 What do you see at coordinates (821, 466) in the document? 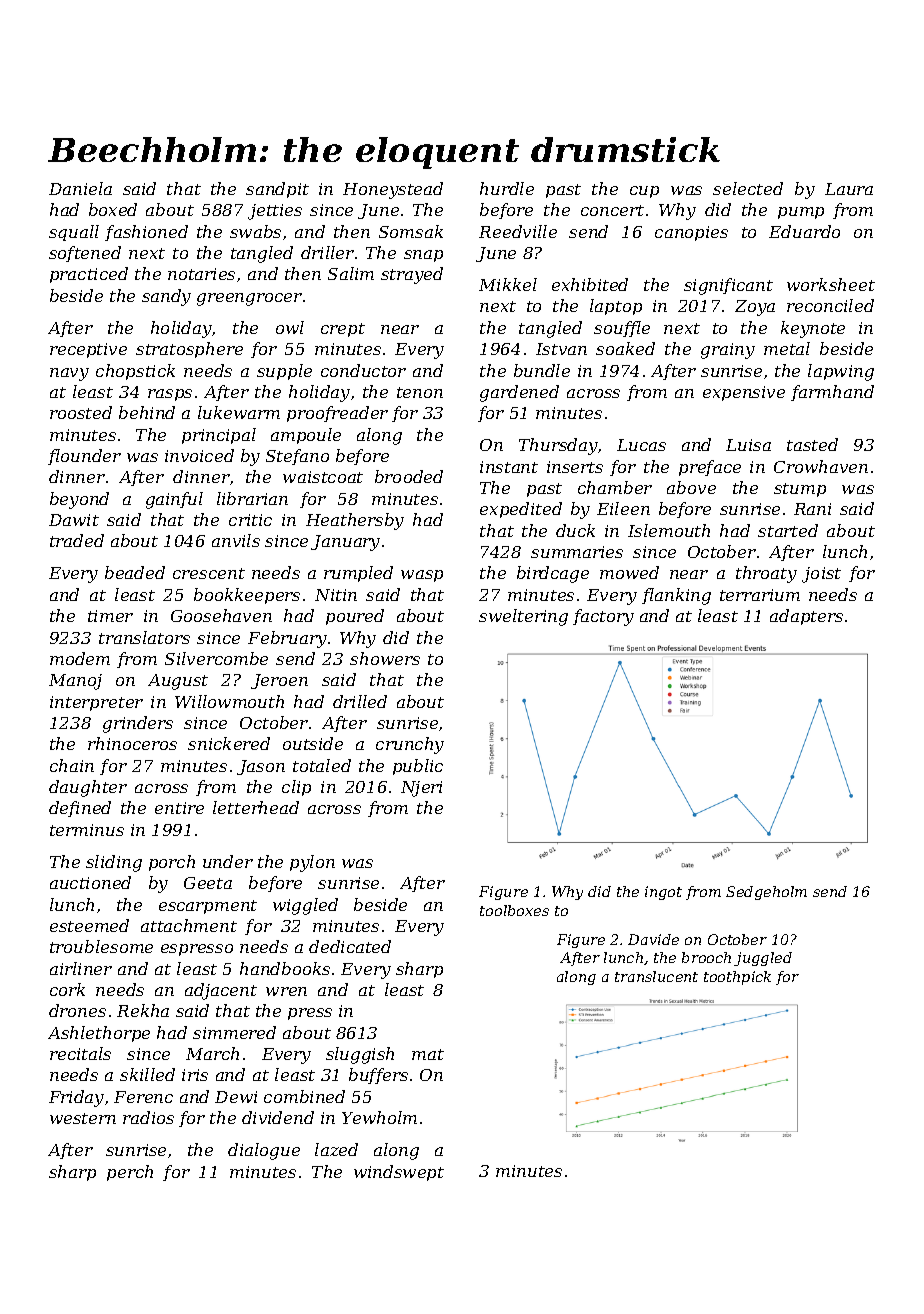
I see `Crowhaven` at bounding box center [821, 466].
